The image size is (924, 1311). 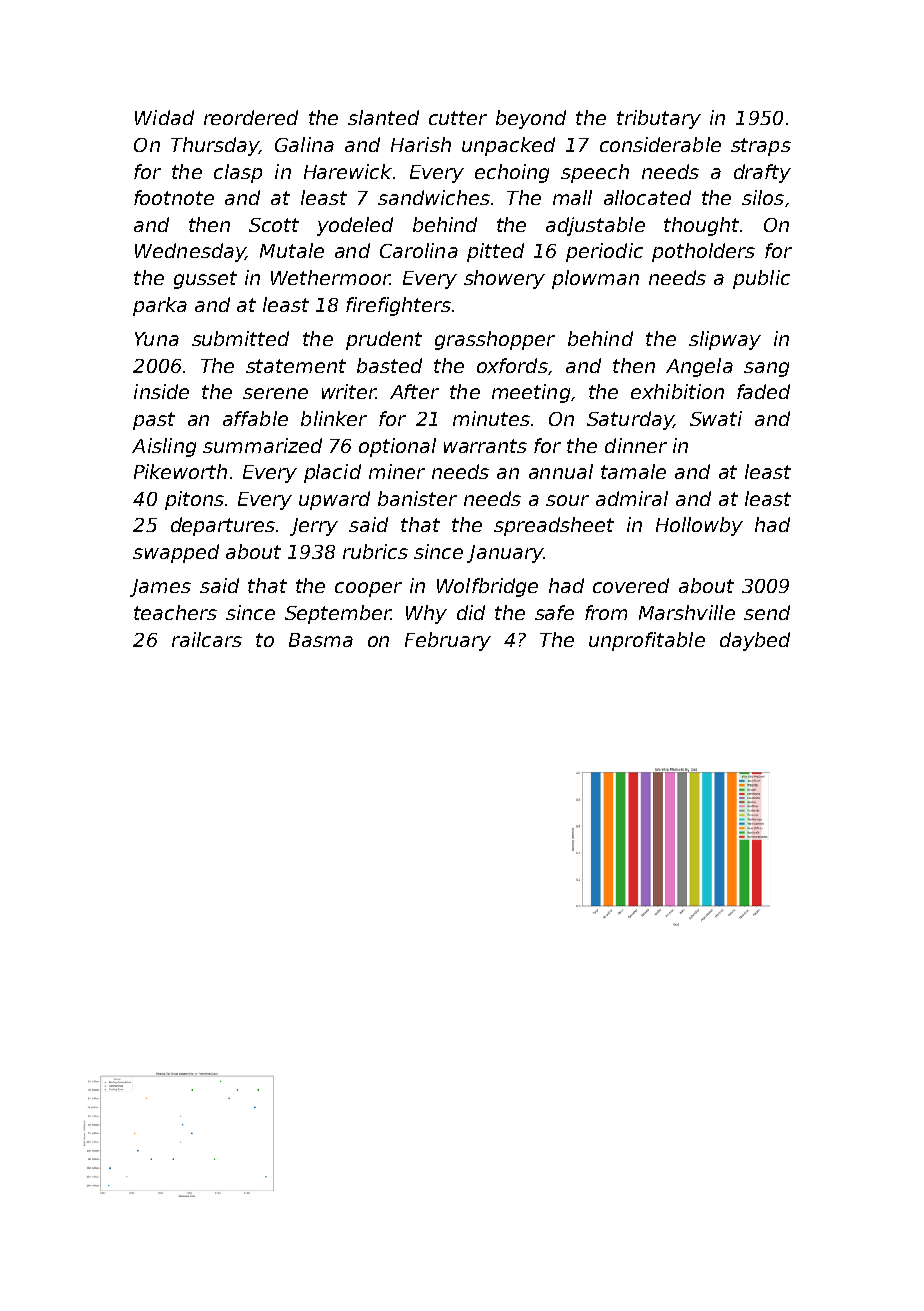 What do you see at coordinates (161, 391) in the screenshot?
I see `inside` at bounding box center [161, 391].
